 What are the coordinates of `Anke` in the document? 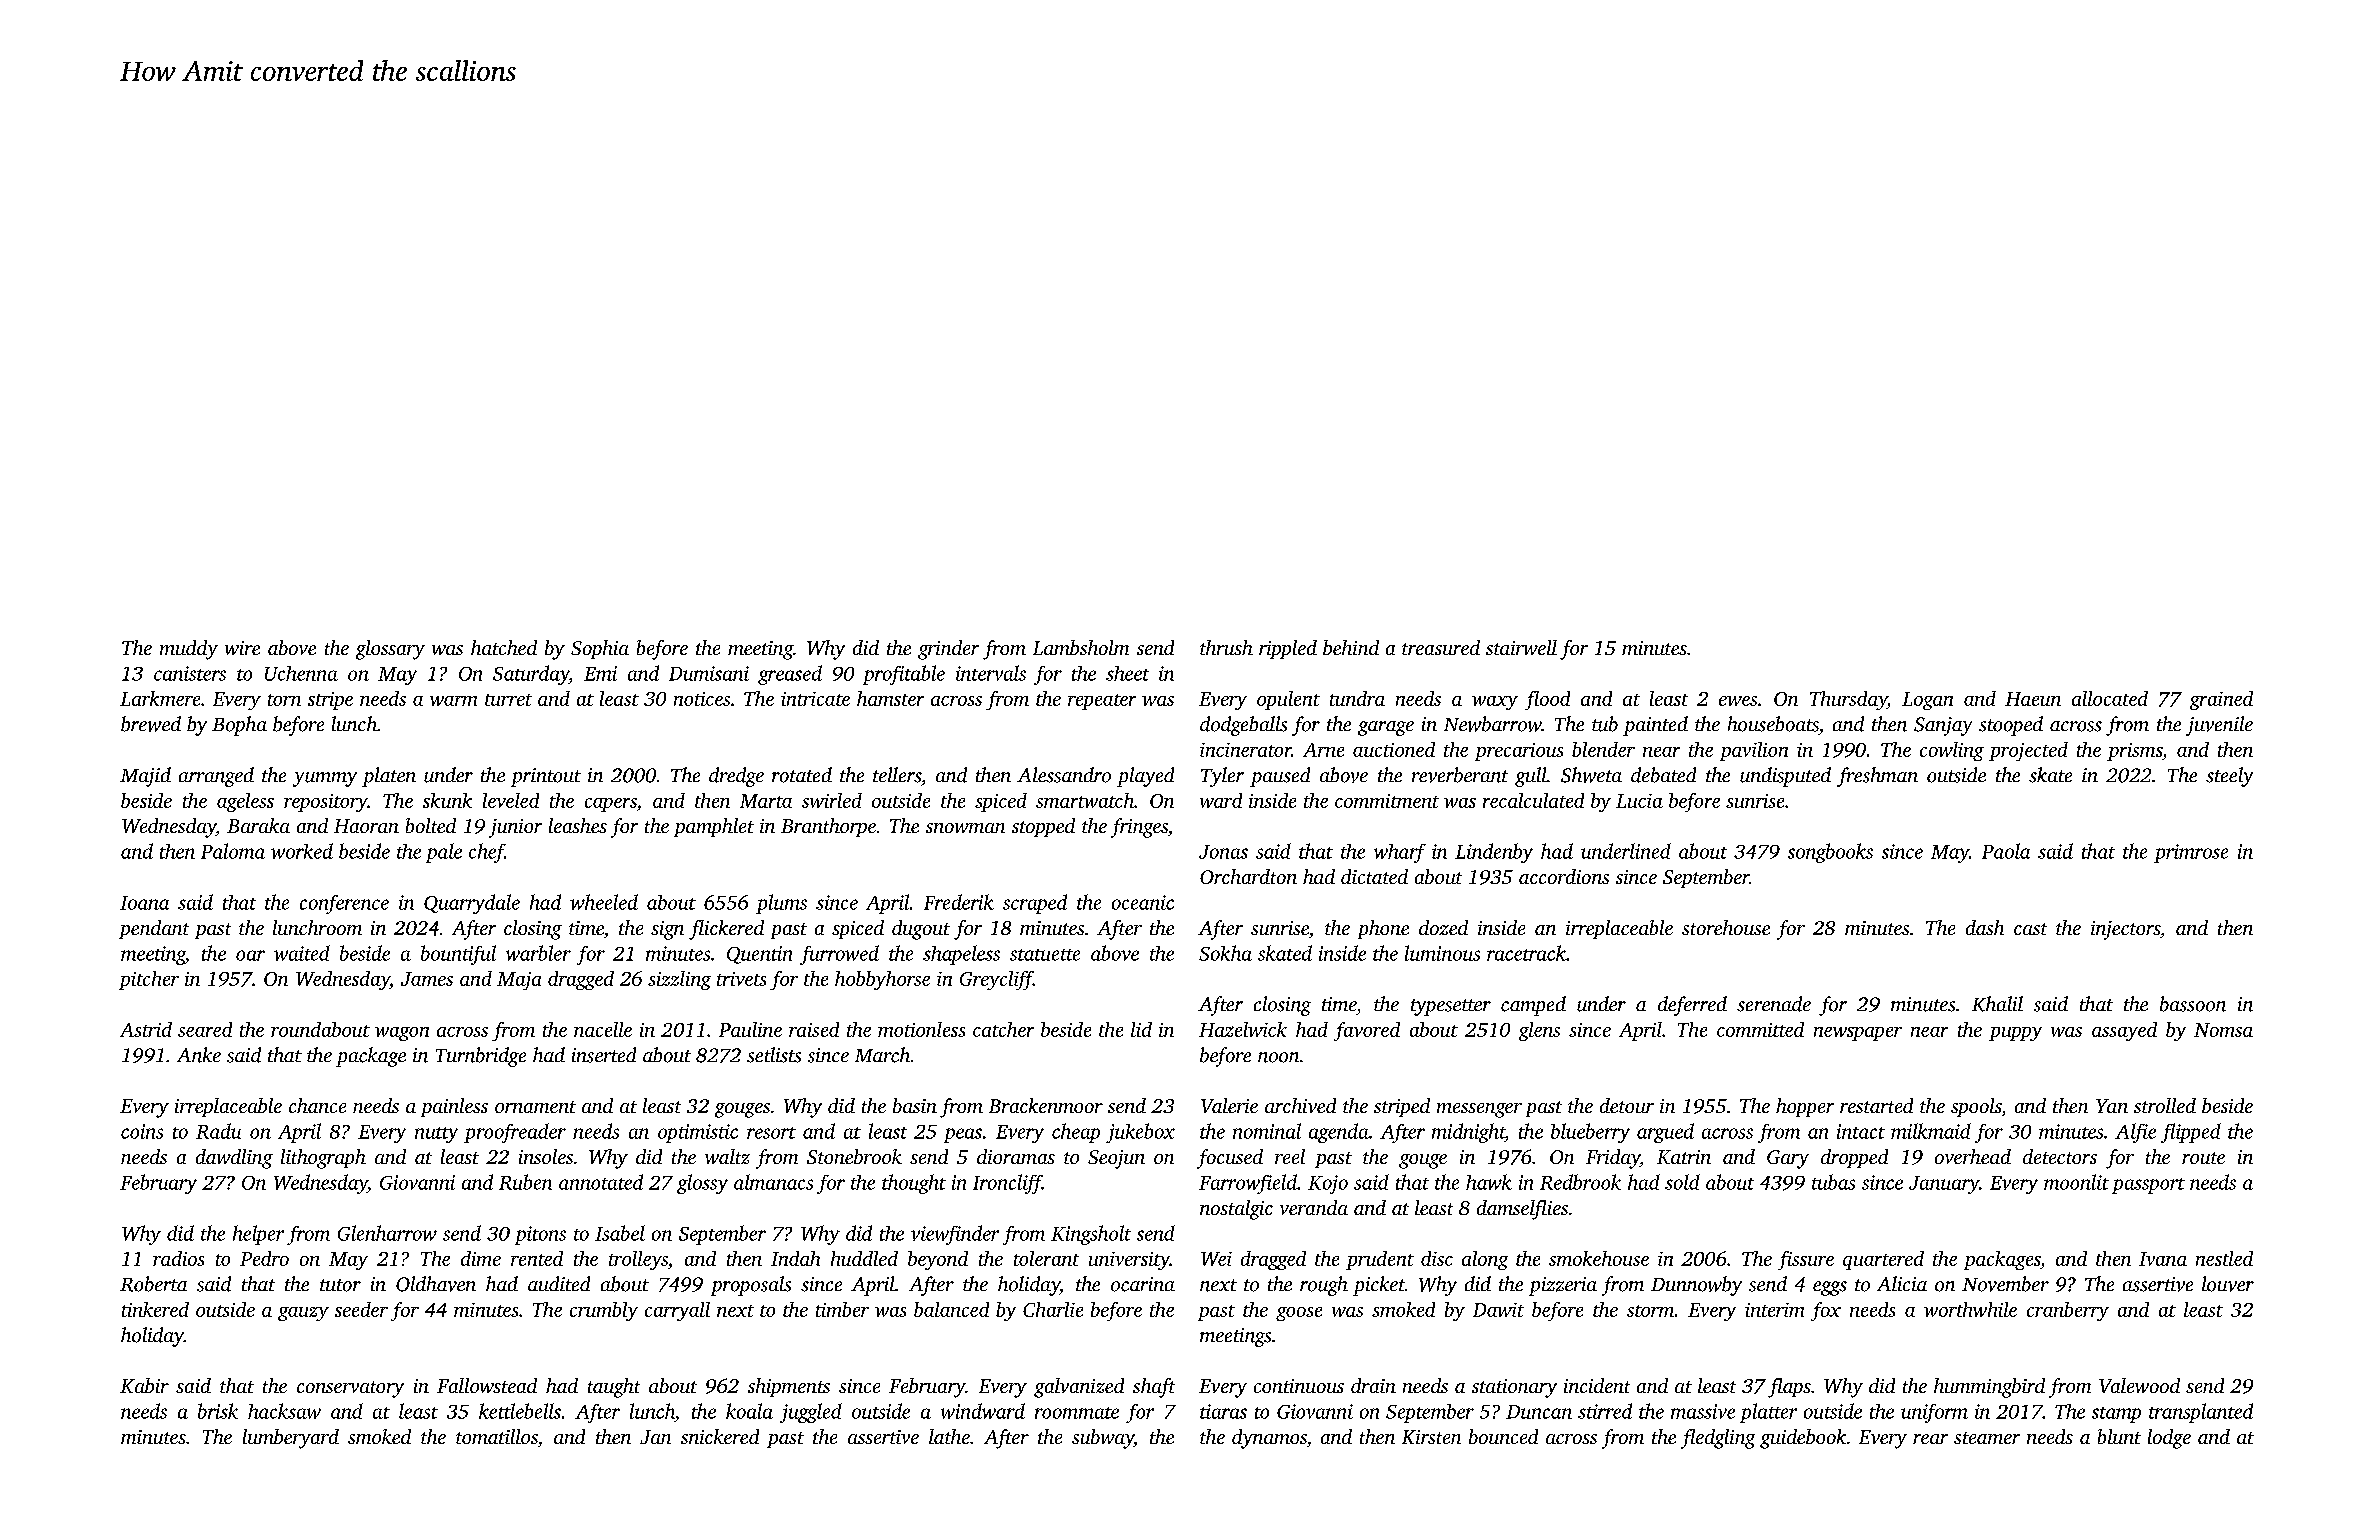 It's located at (199, 1055).
